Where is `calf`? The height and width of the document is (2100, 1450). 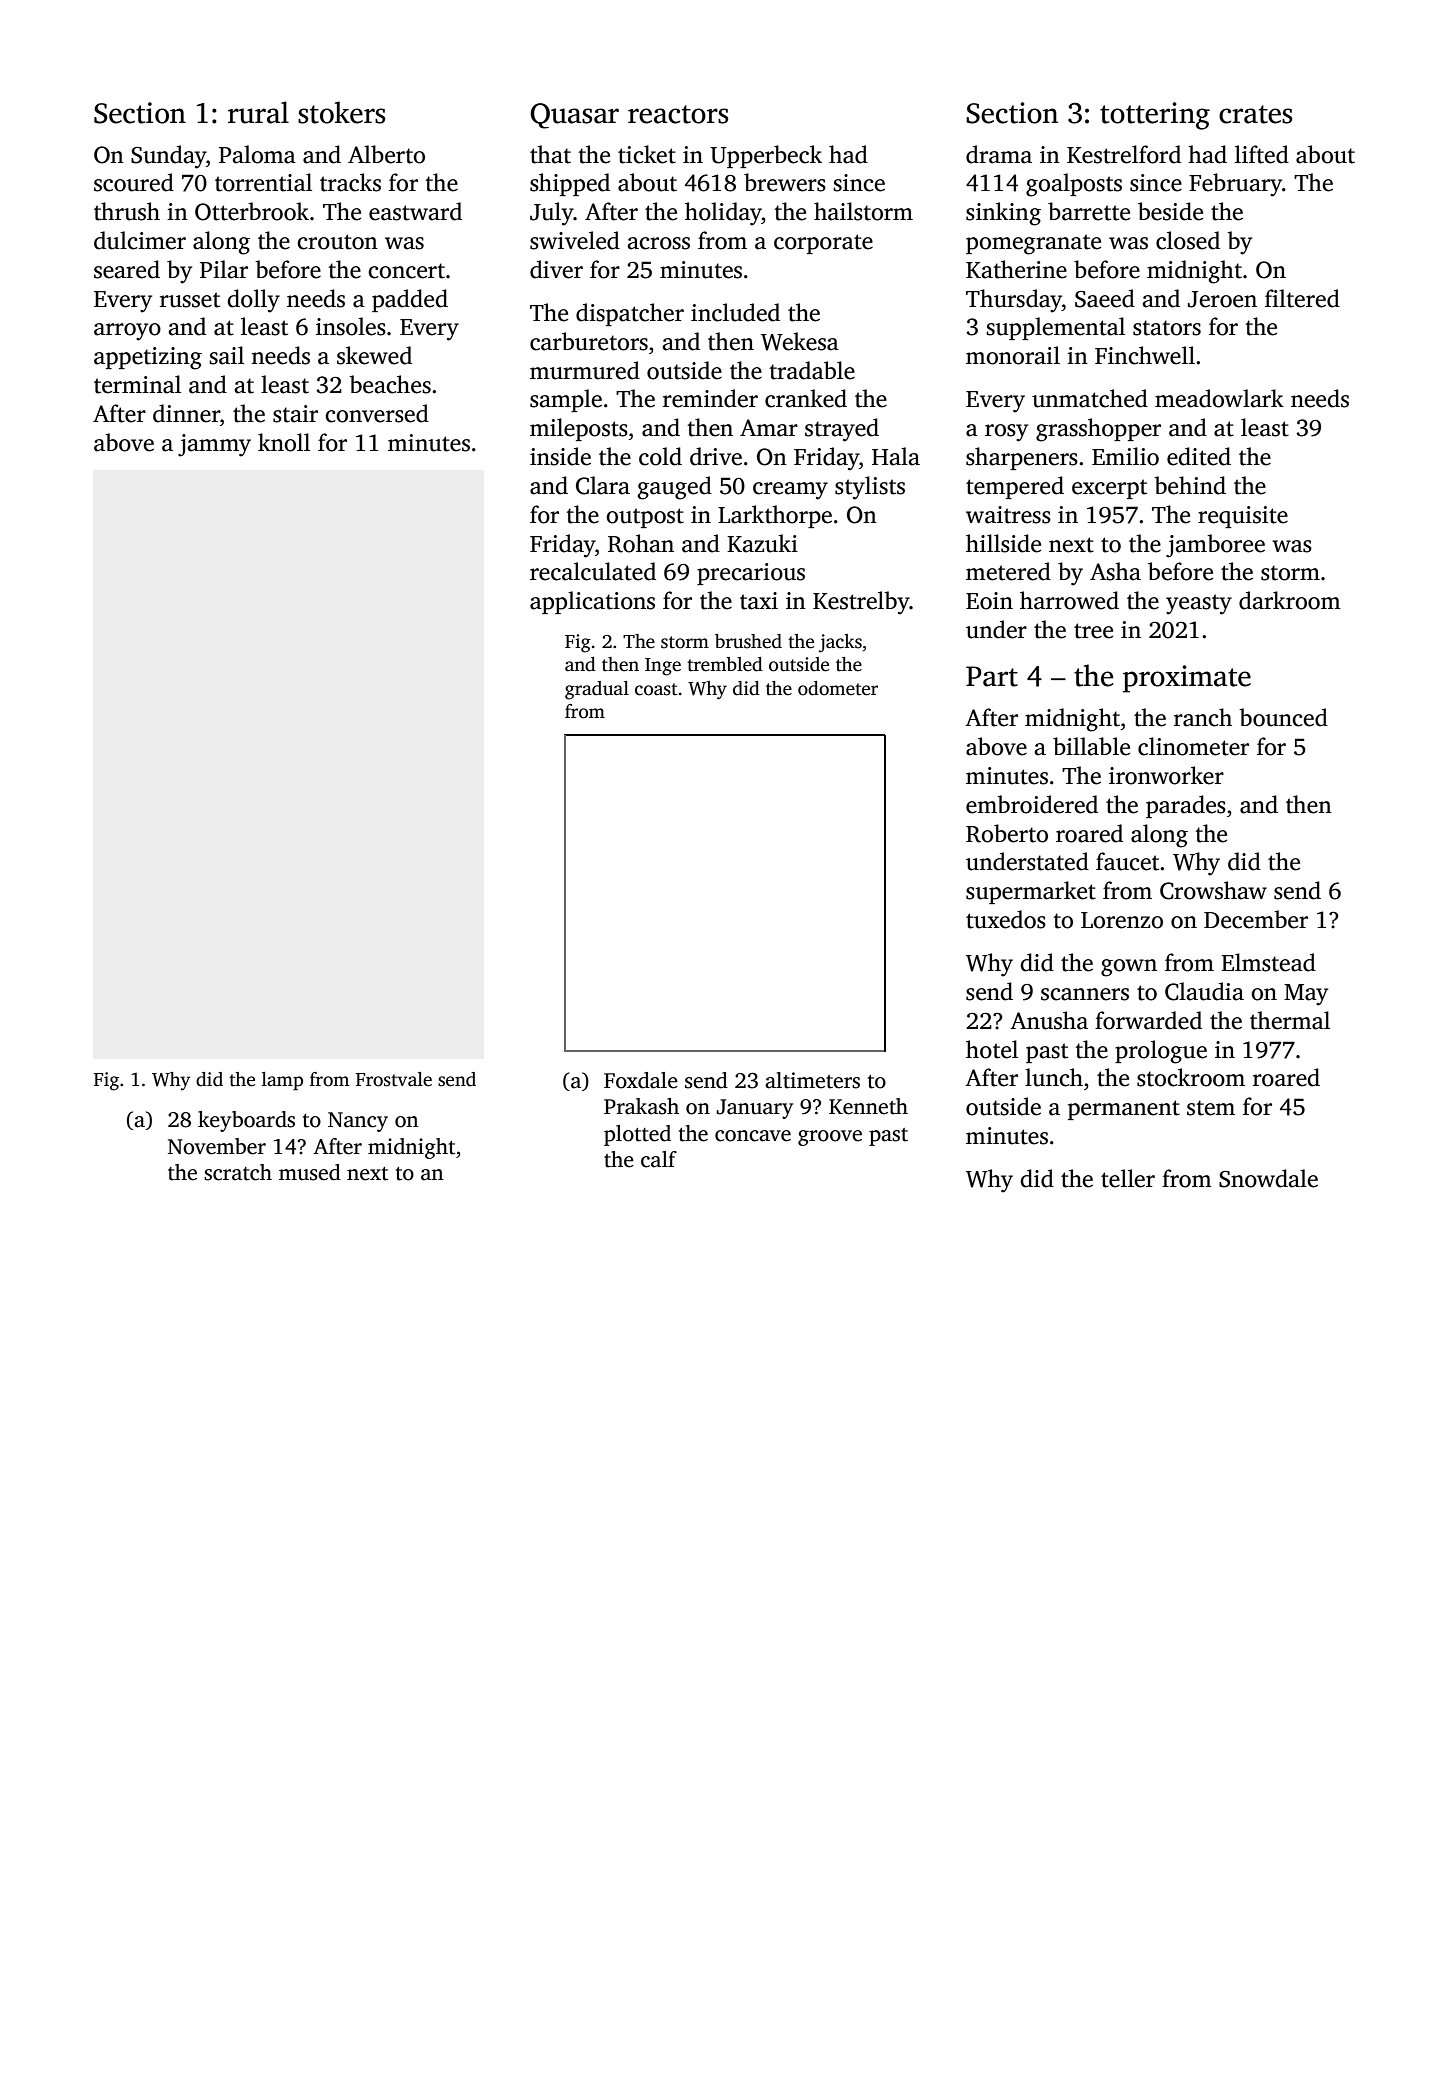
calf is located at coordinates (659, 1159).
